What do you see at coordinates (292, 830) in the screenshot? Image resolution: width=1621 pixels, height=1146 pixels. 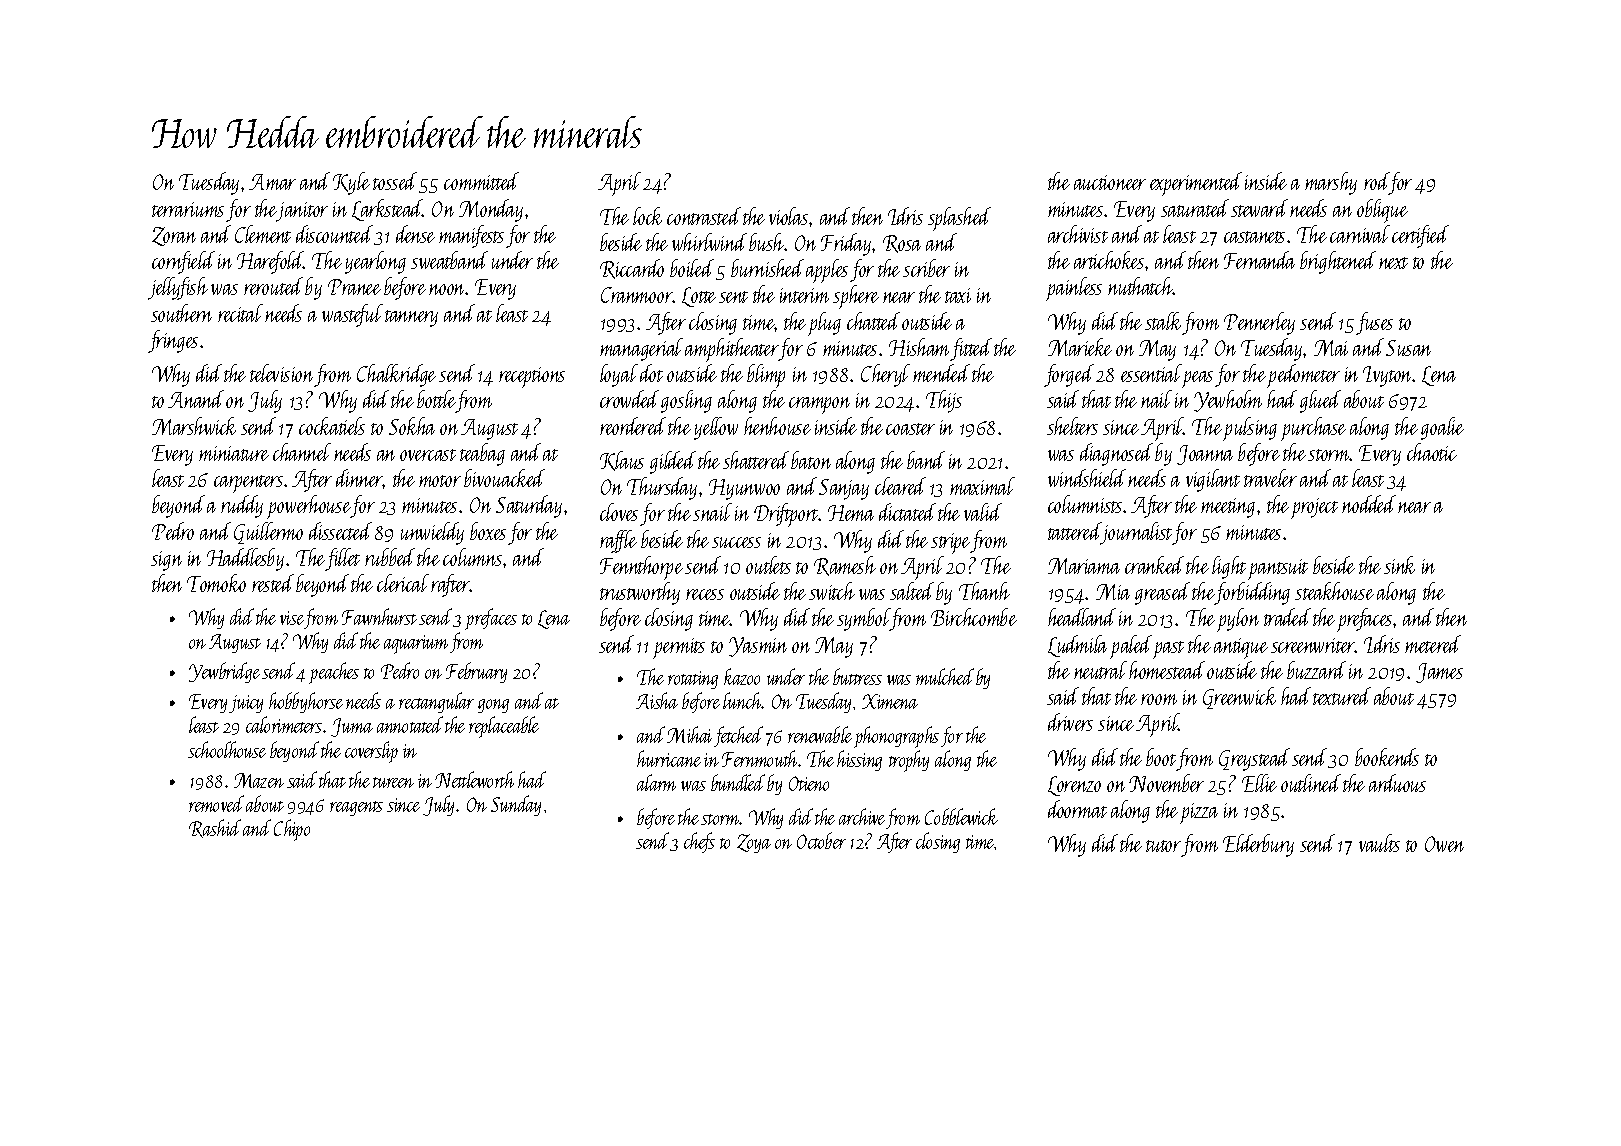 I see `Chipo` at bounding box center [292, 830].
